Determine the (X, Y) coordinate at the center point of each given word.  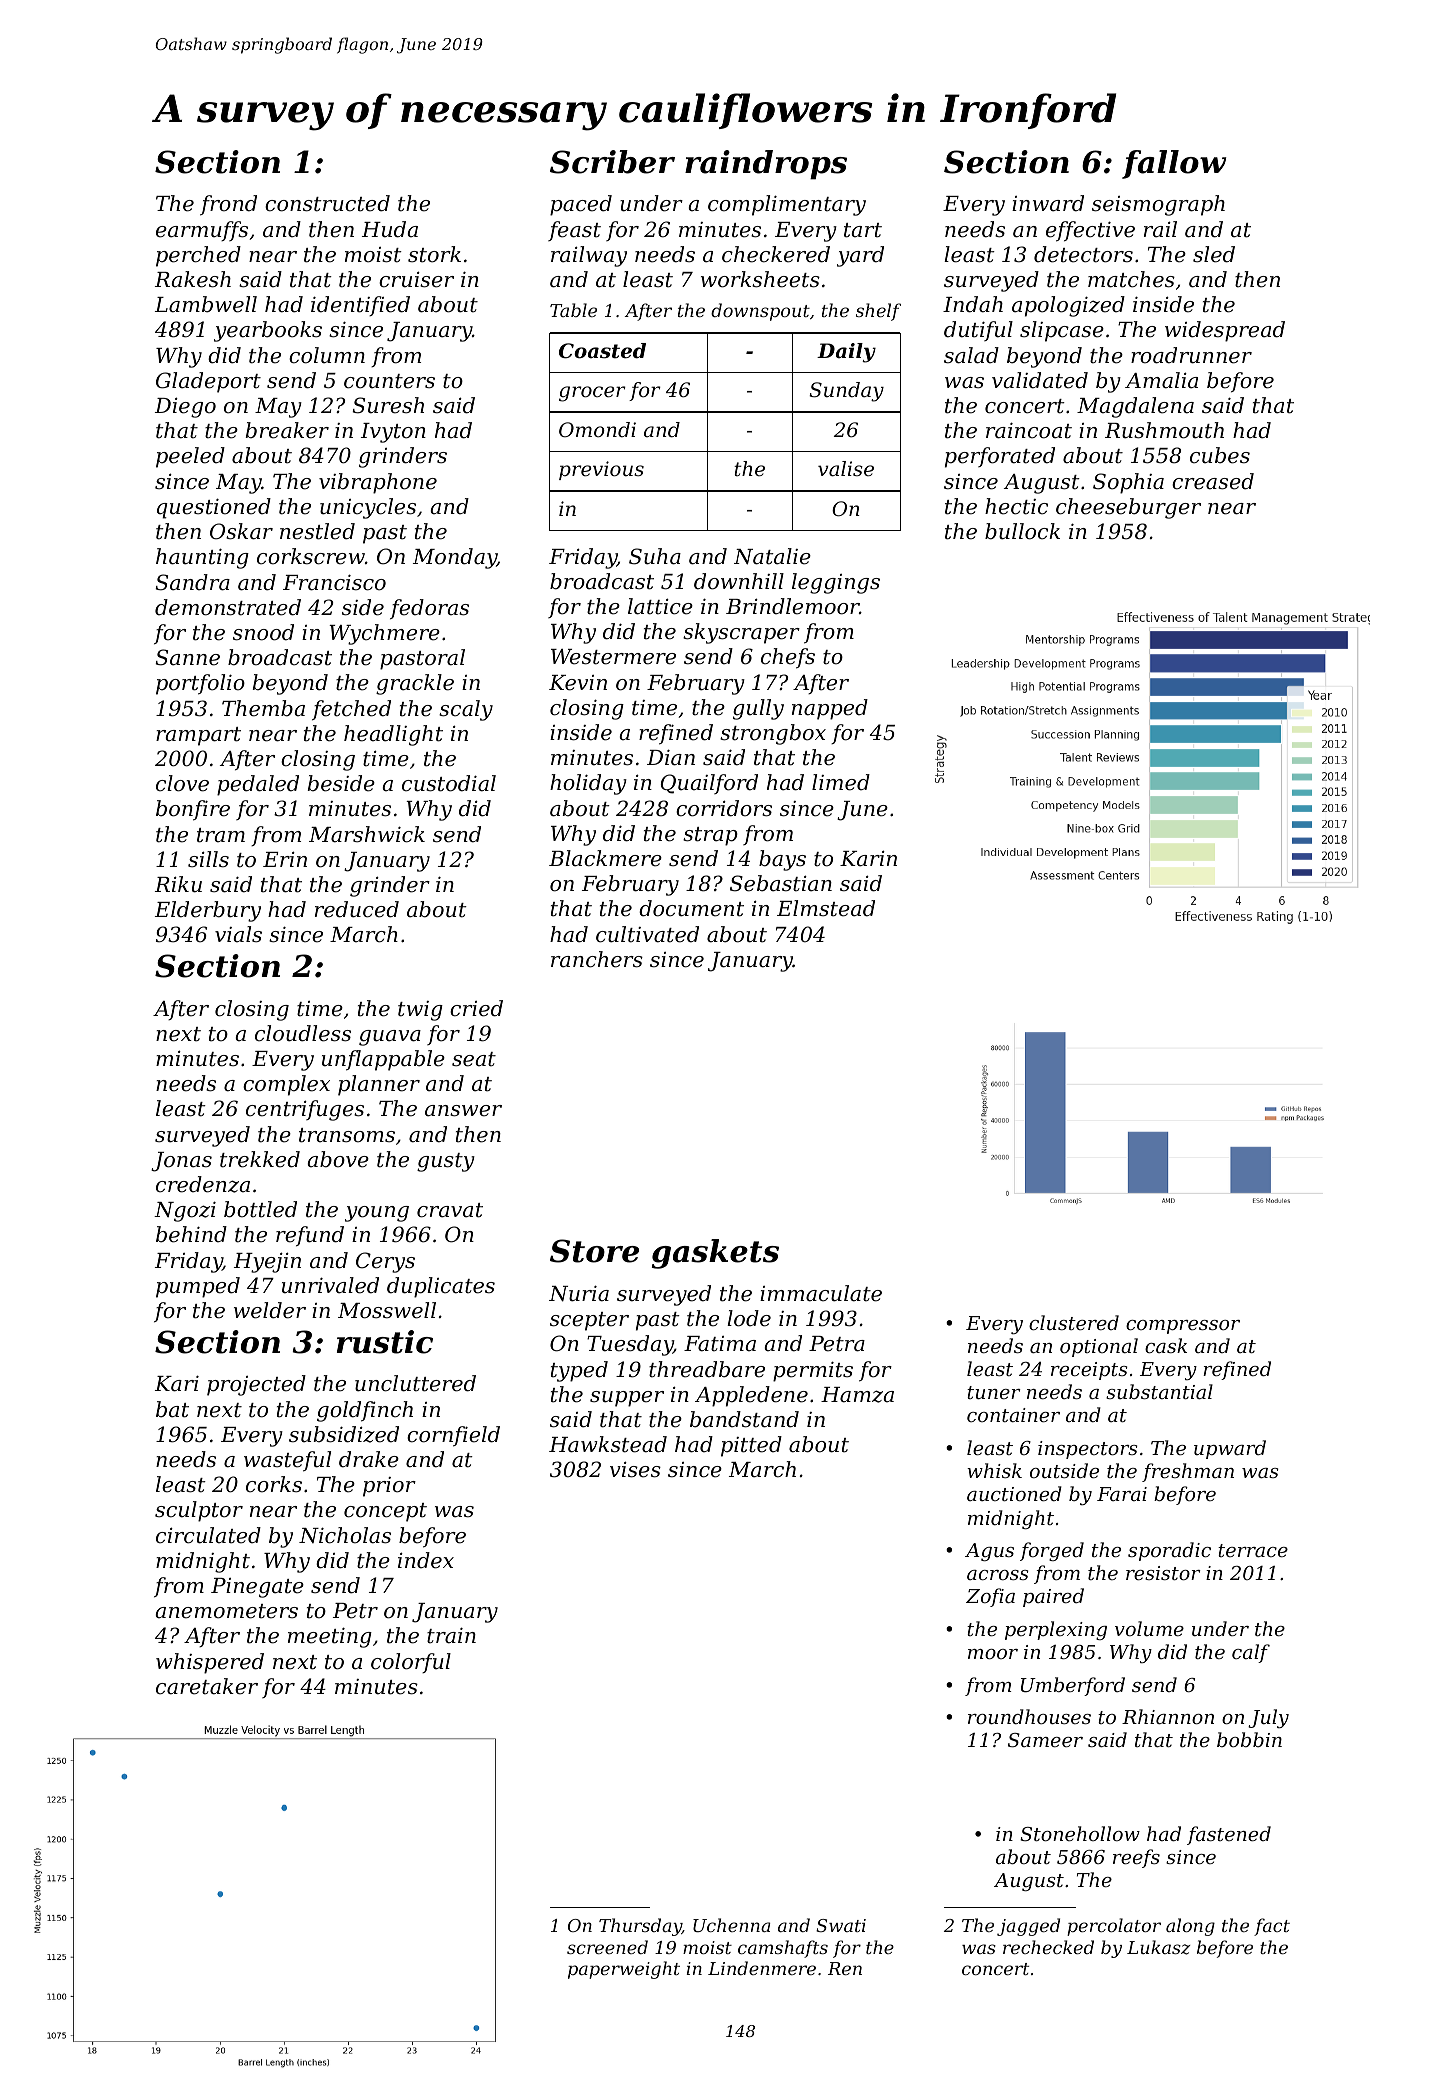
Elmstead (826, 908)
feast (574, 231)
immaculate (821, 1293)
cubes (1220, 455)
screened (607, 1947)
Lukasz (1158, 1947)
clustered (1074, 1322)
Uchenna (732, 1925)
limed (841, 782)
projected (256, 1385)
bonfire (193, 810)
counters (389, 381)
